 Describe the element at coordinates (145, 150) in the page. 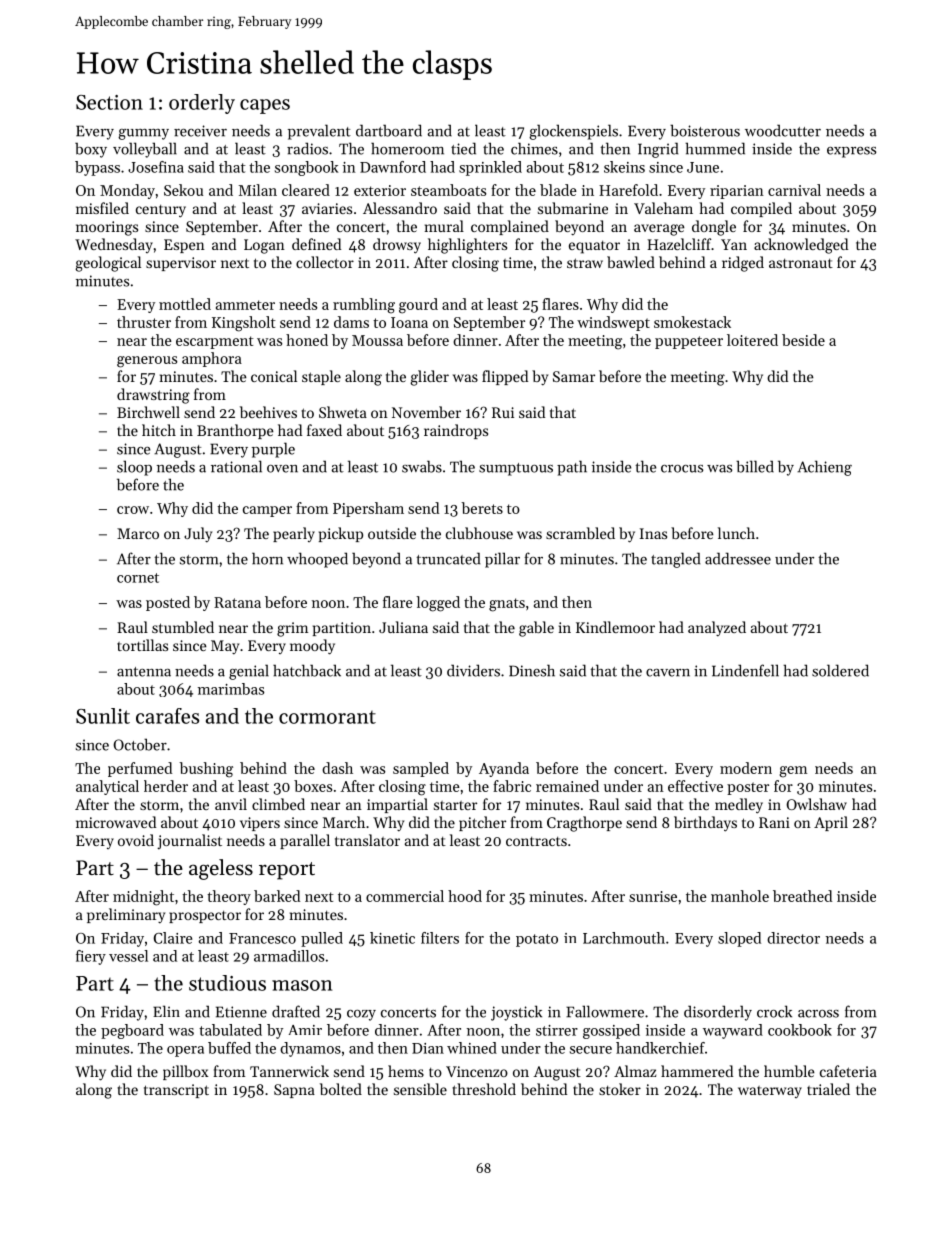

I see `volleyball` at that location.
